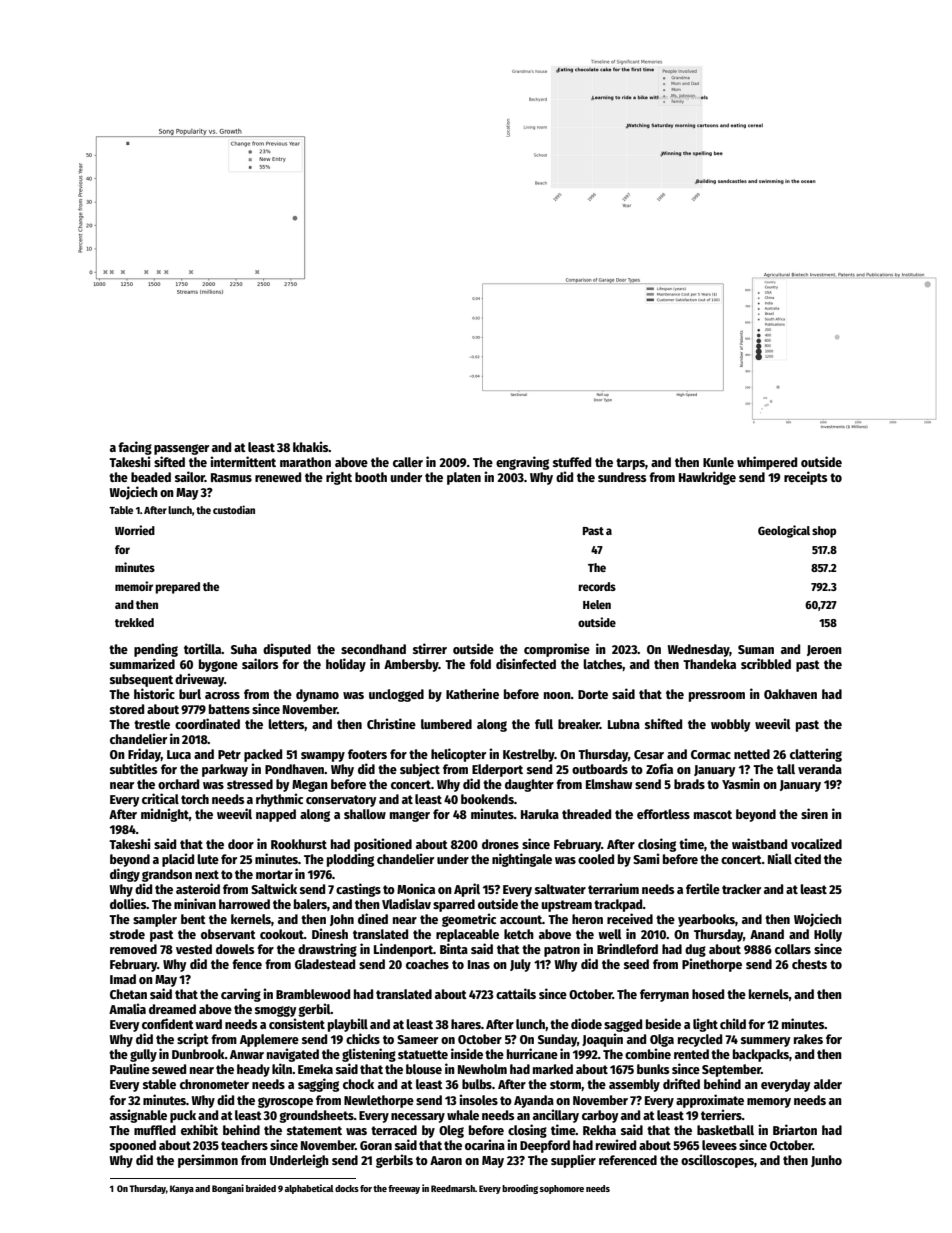 This screenshot has height=1233, width=952. I want to click on booth, so click(371, 477).
